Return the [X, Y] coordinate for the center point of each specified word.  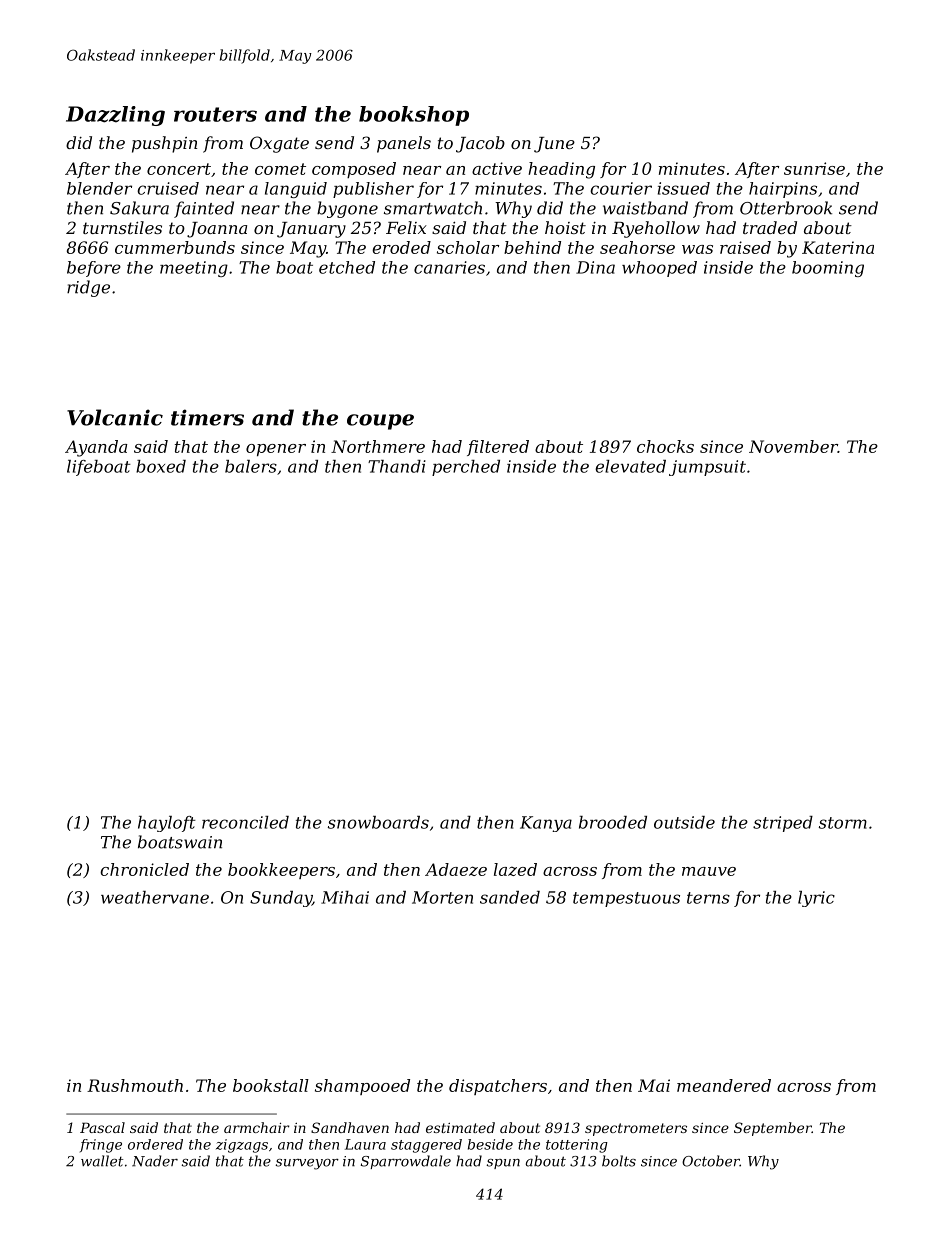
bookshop [414, 116]
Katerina [838, 247]
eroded [401, 247]
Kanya [546, 824]
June [554, 145]
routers [215, 114]
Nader [155, 1161]
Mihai [345, 897]
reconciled [245, 822]
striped [783, 824]
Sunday [281, 899]
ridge [88, 288]
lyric [816, 899]
